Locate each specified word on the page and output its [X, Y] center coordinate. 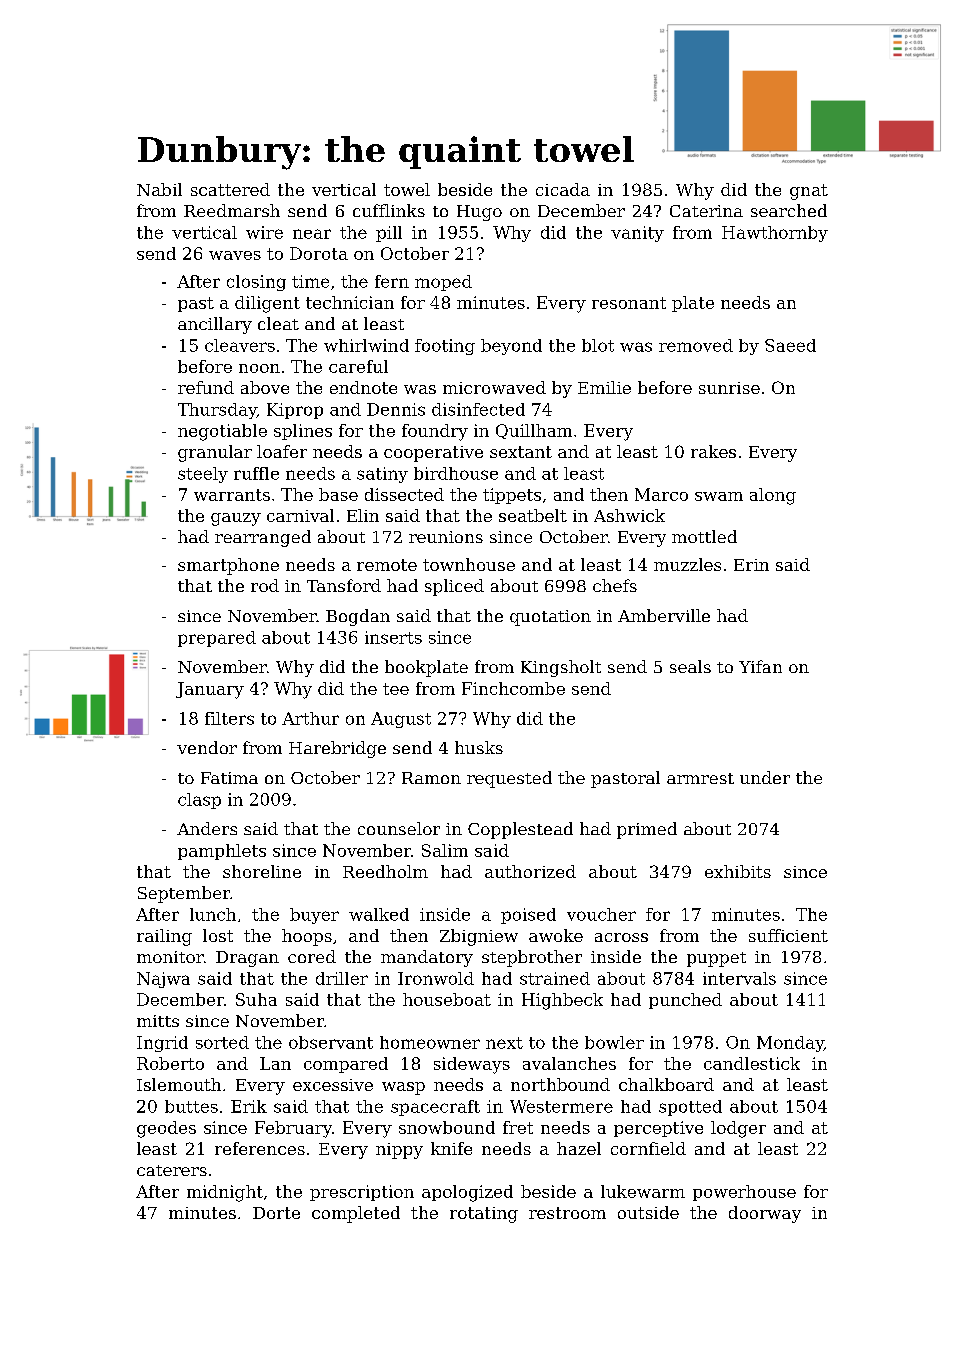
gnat [809, 192]
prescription [362, 1193]
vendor [207, 747]
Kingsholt [561, 668]
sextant [521, 452]
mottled [704, 536]
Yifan [760, 666]
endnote [363, 387]
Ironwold [436, 978]
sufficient [788, 935]
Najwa [163, 980]
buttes [191, 1106]
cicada [563, 189]
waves [235, 255]
